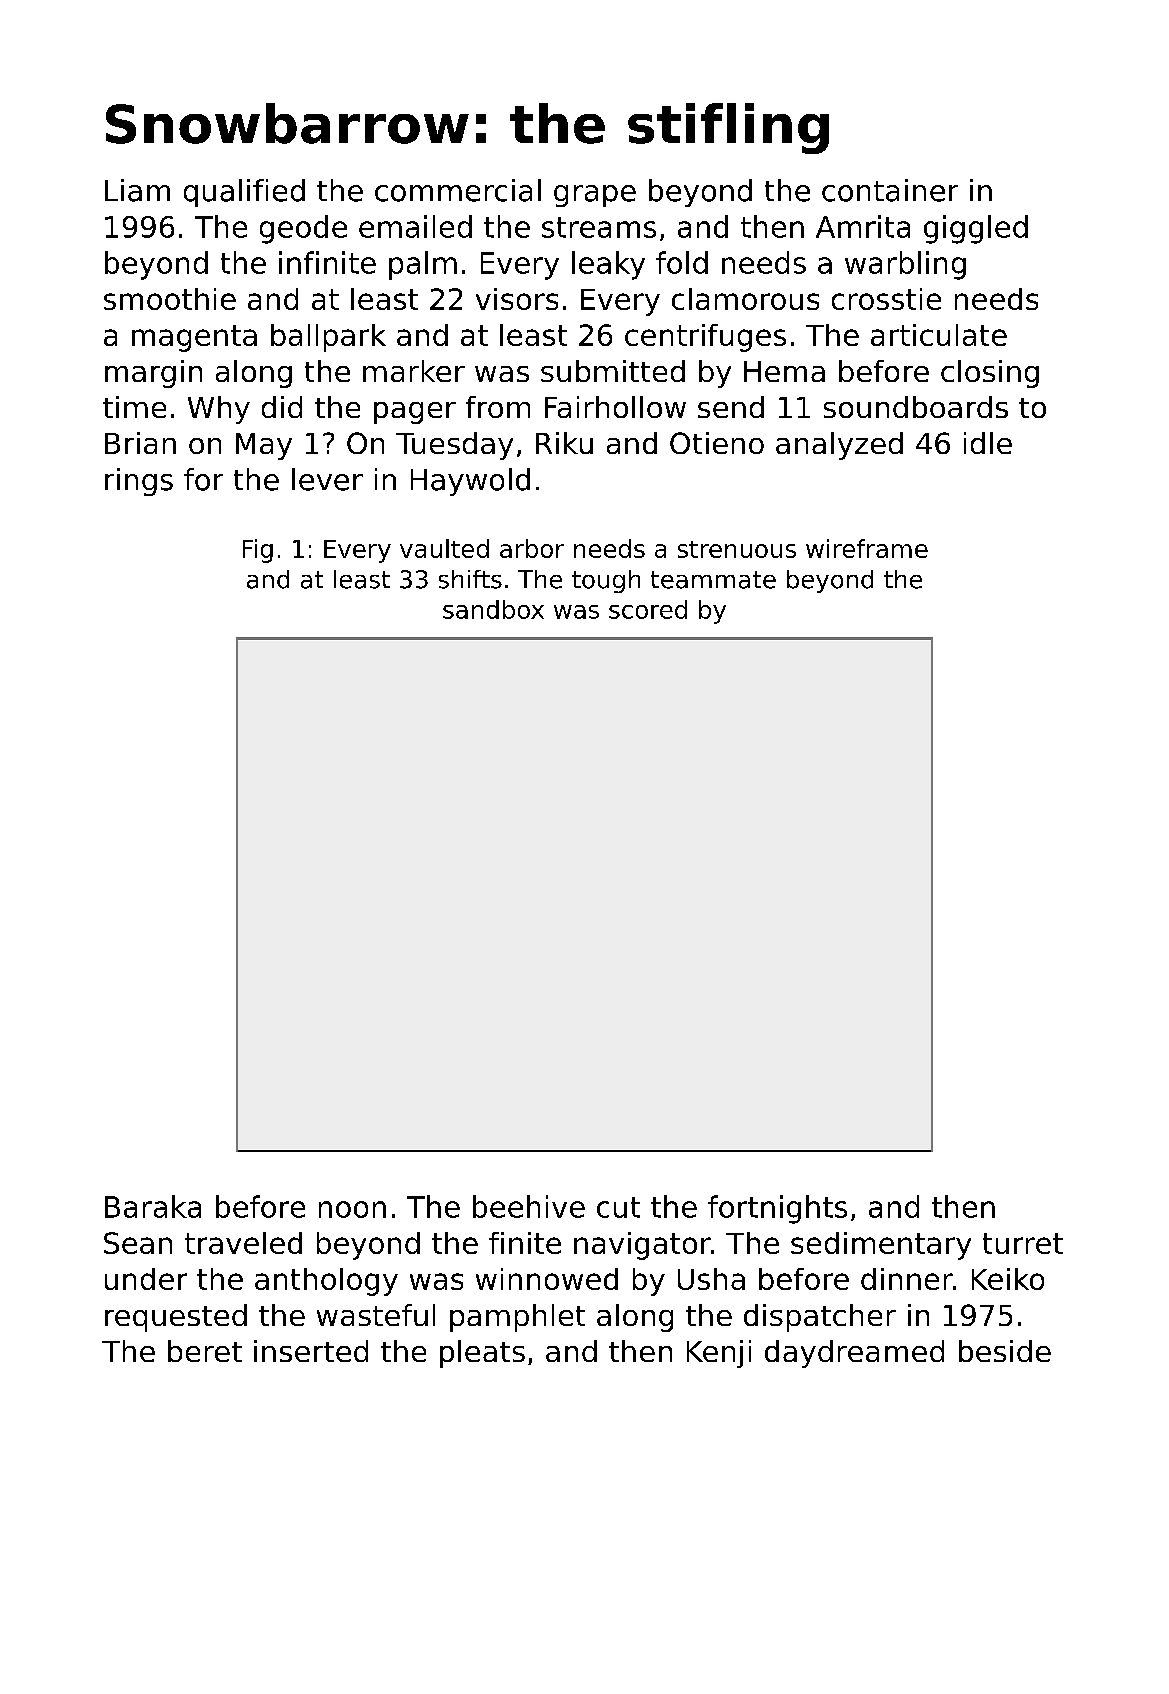 This image has width=1169, height=1694. Describe the element at coordinates (613, 371) in the image. I see `submitted` at that location.
